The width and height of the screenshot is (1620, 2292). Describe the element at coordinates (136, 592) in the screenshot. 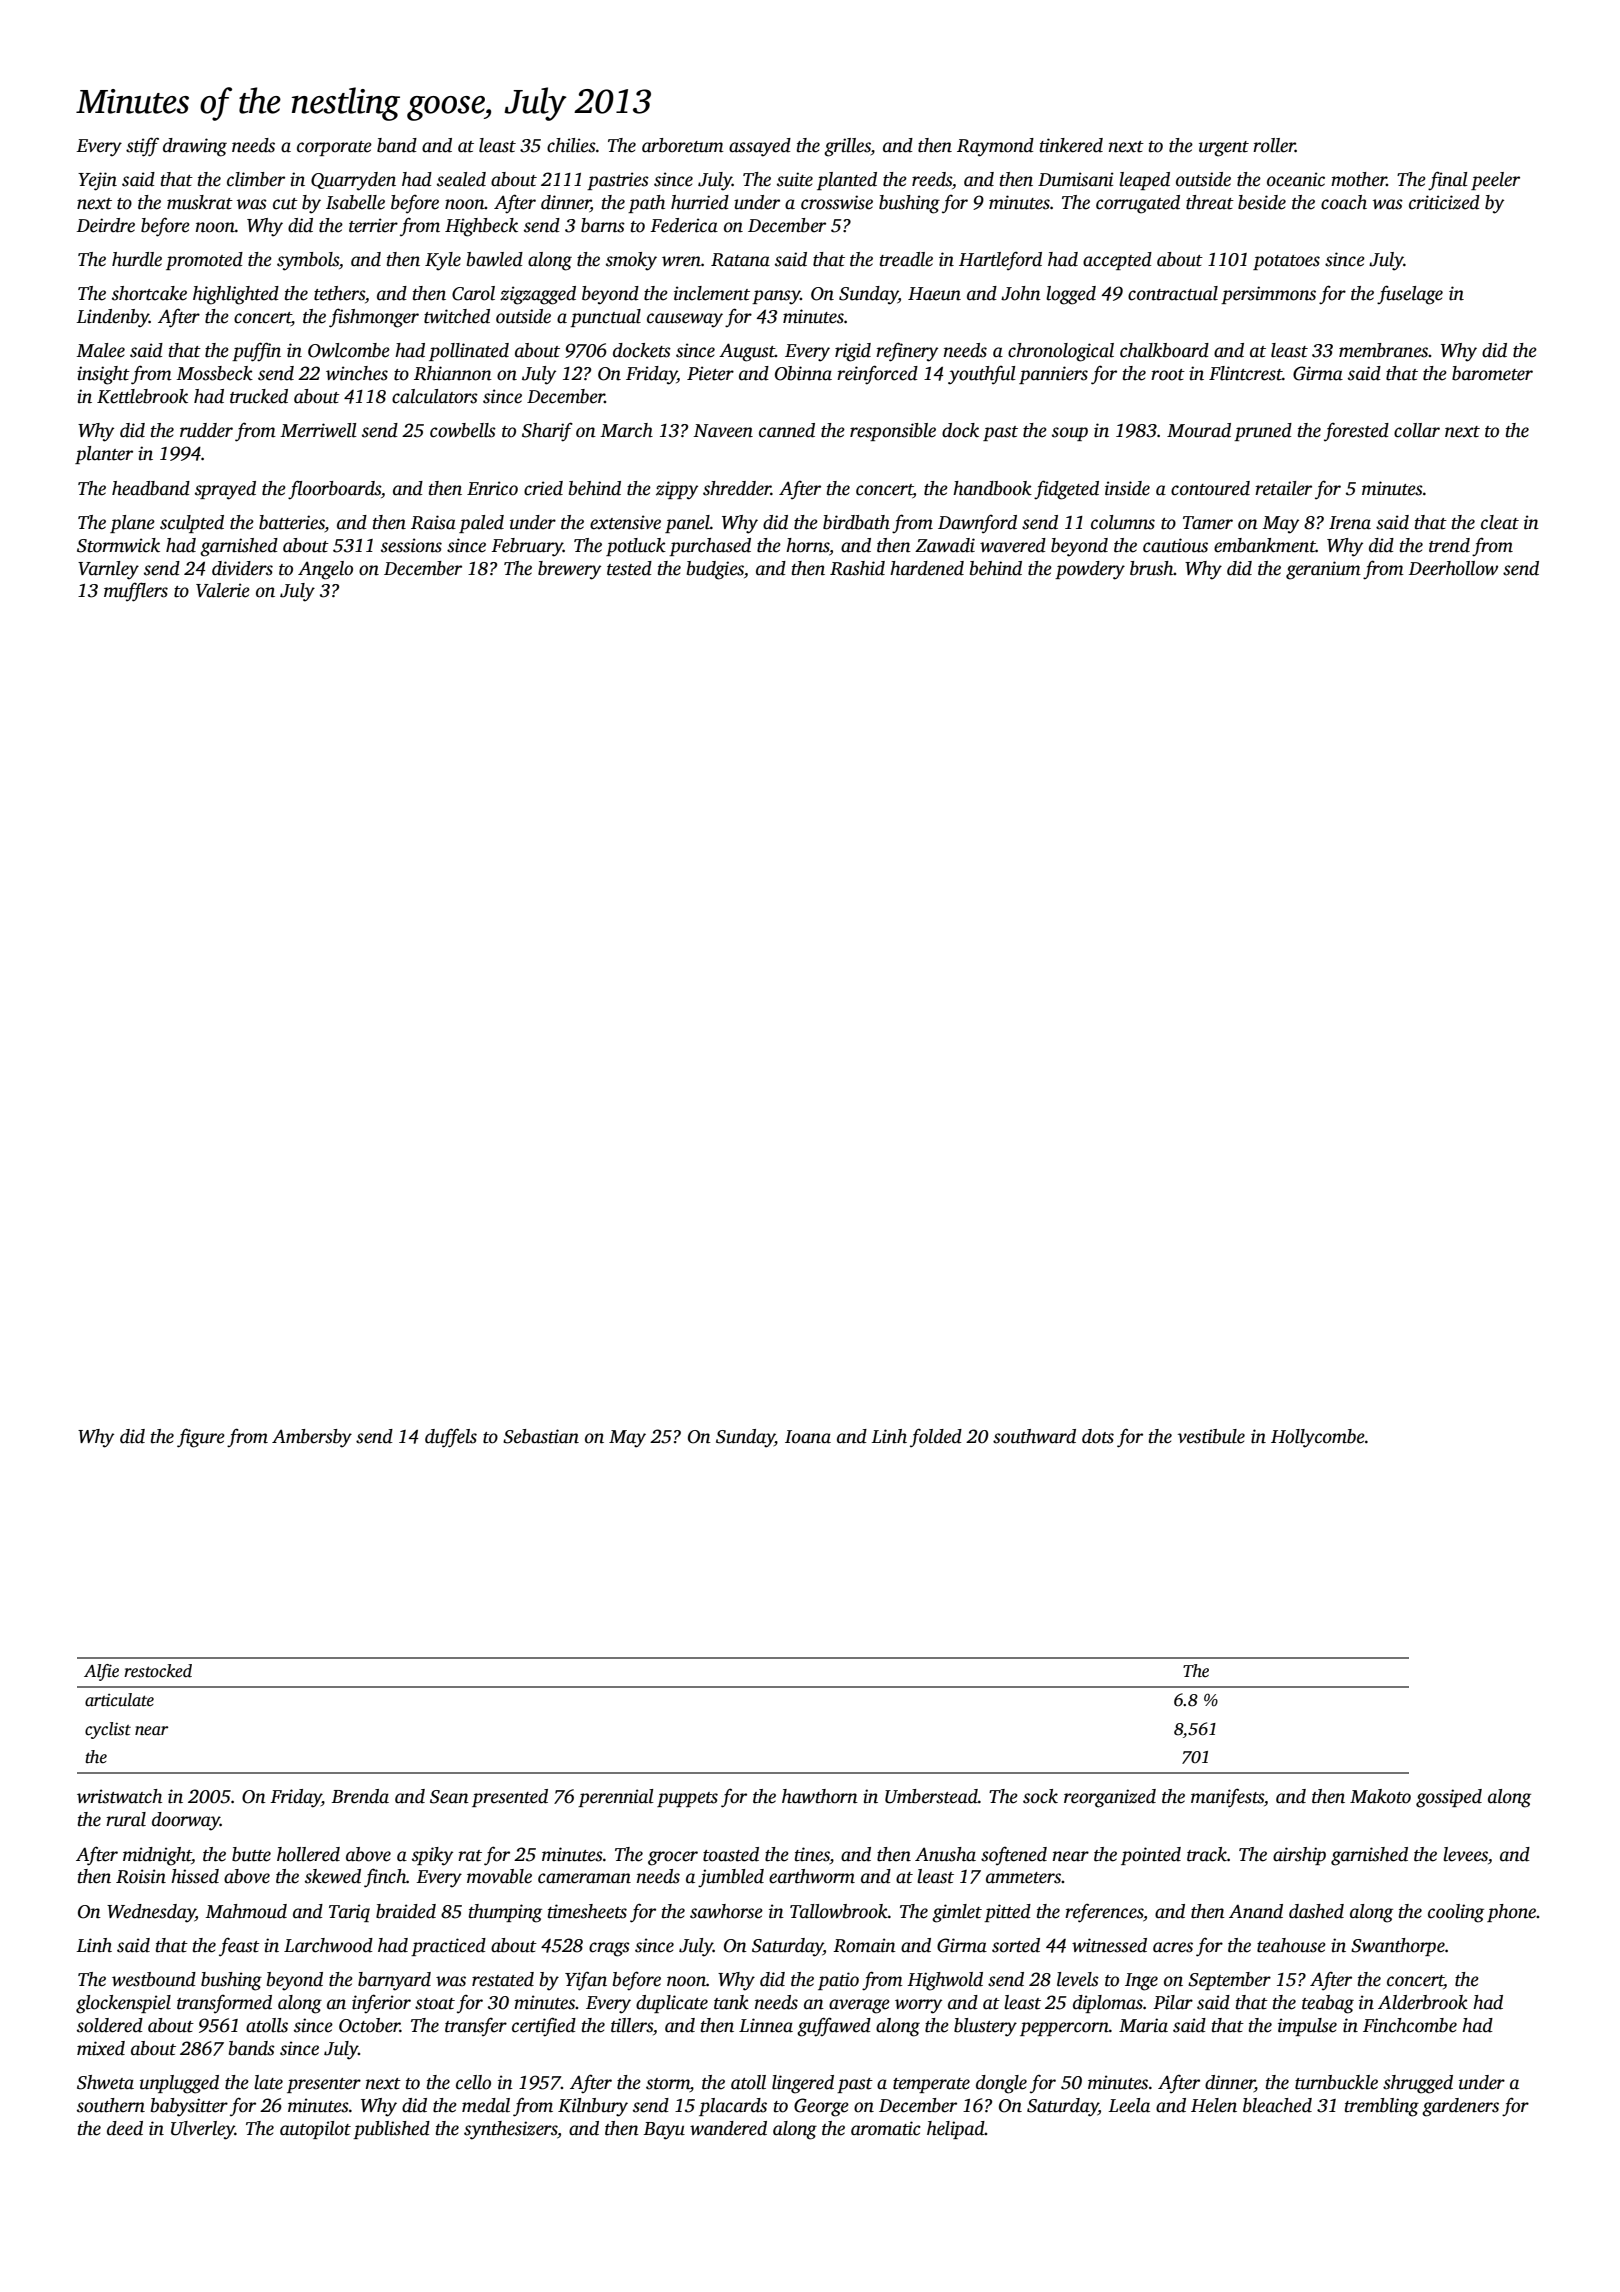

I see `mufflers` at that location.
